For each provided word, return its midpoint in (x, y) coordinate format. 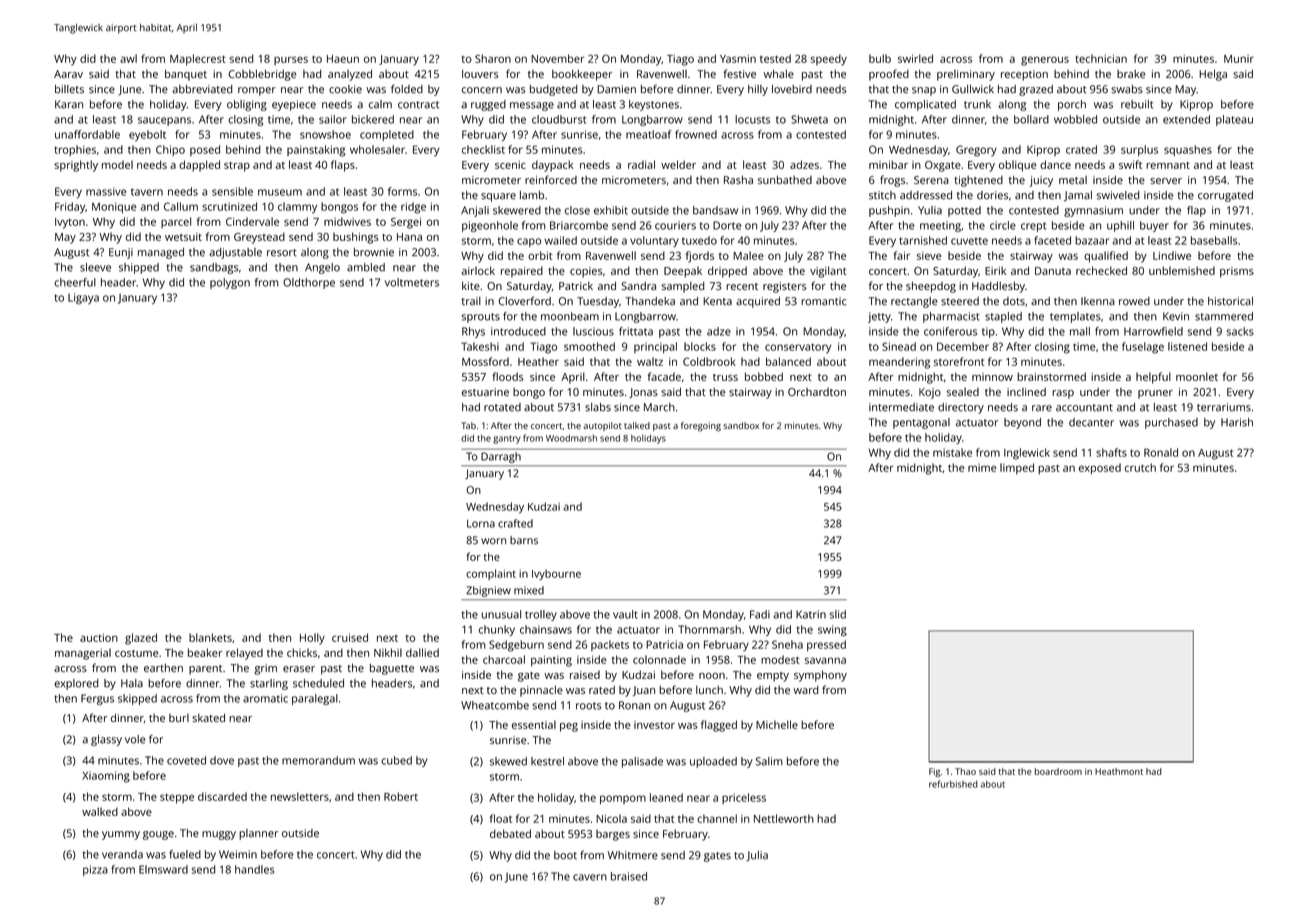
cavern (590, 877)
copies (586, 272)
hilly (758, 90)
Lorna (481, 524)
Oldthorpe (309, 283)
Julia (757, 856)
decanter (1091, 422)
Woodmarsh (571, 438)
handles (254, 869)
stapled (1003, 317)
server (1166, 181)
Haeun (343, 59)
